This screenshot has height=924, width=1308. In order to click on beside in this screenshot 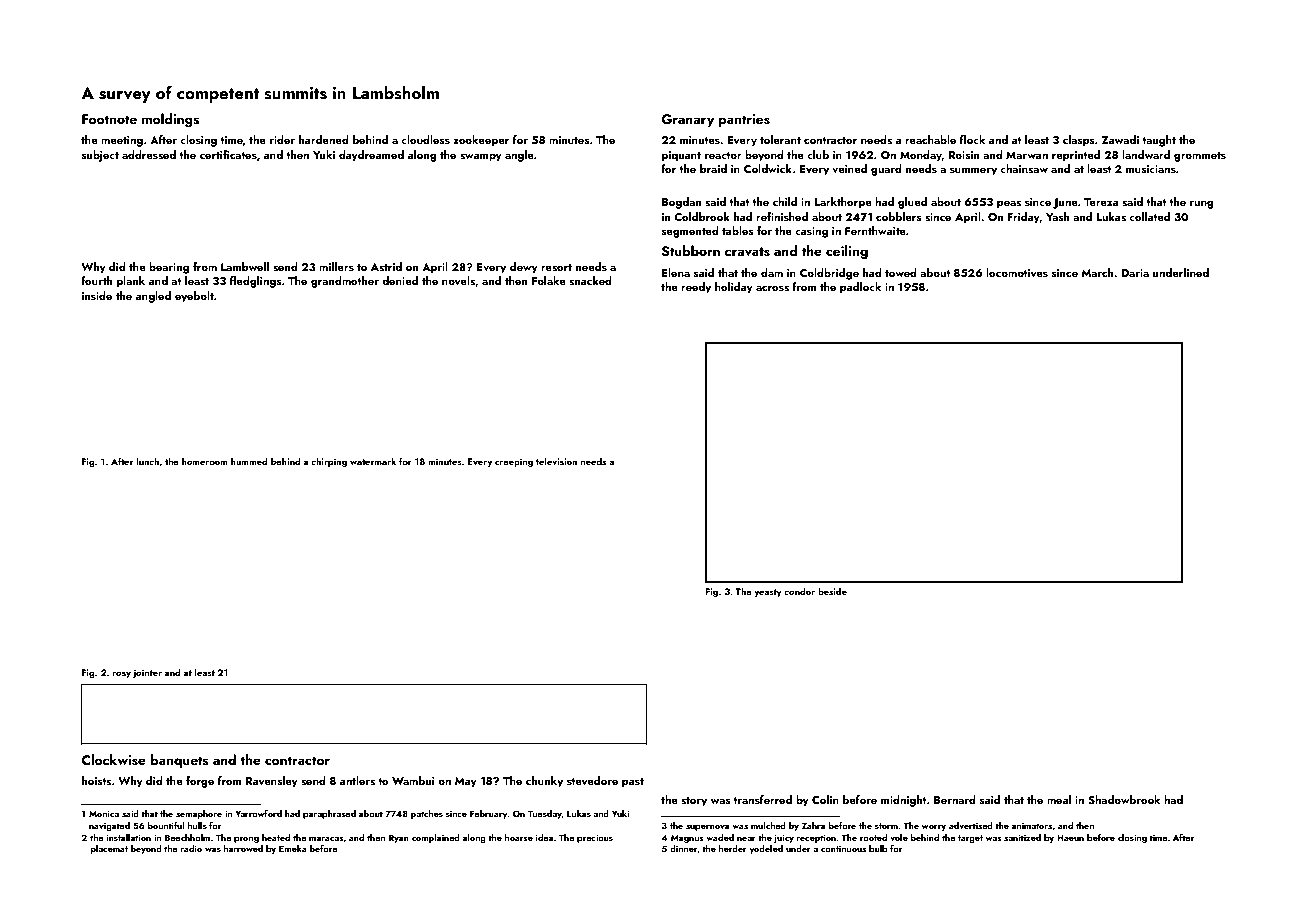, I will do `click(832, 591)`.
